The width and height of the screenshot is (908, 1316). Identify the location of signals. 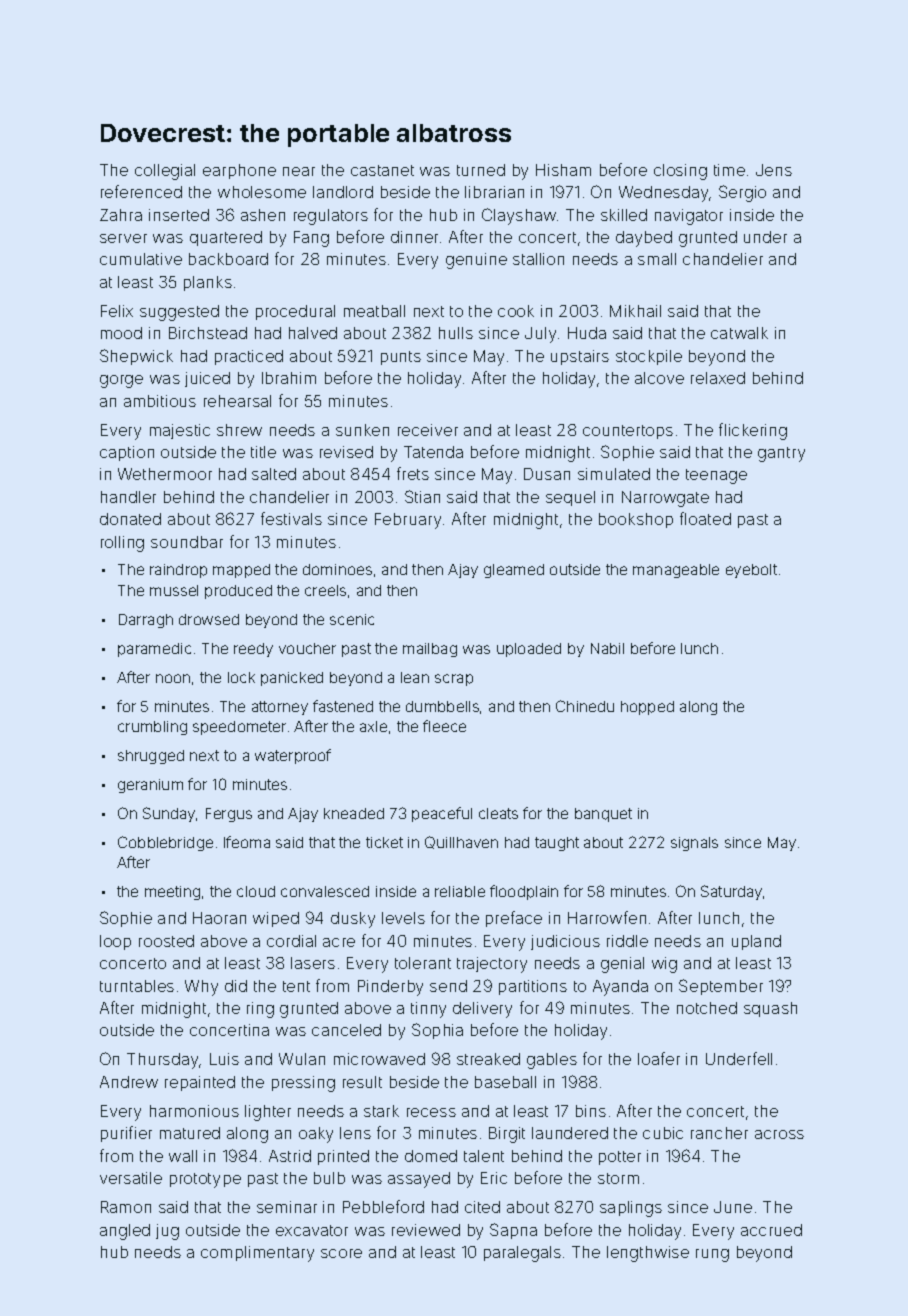
(694, 844).
